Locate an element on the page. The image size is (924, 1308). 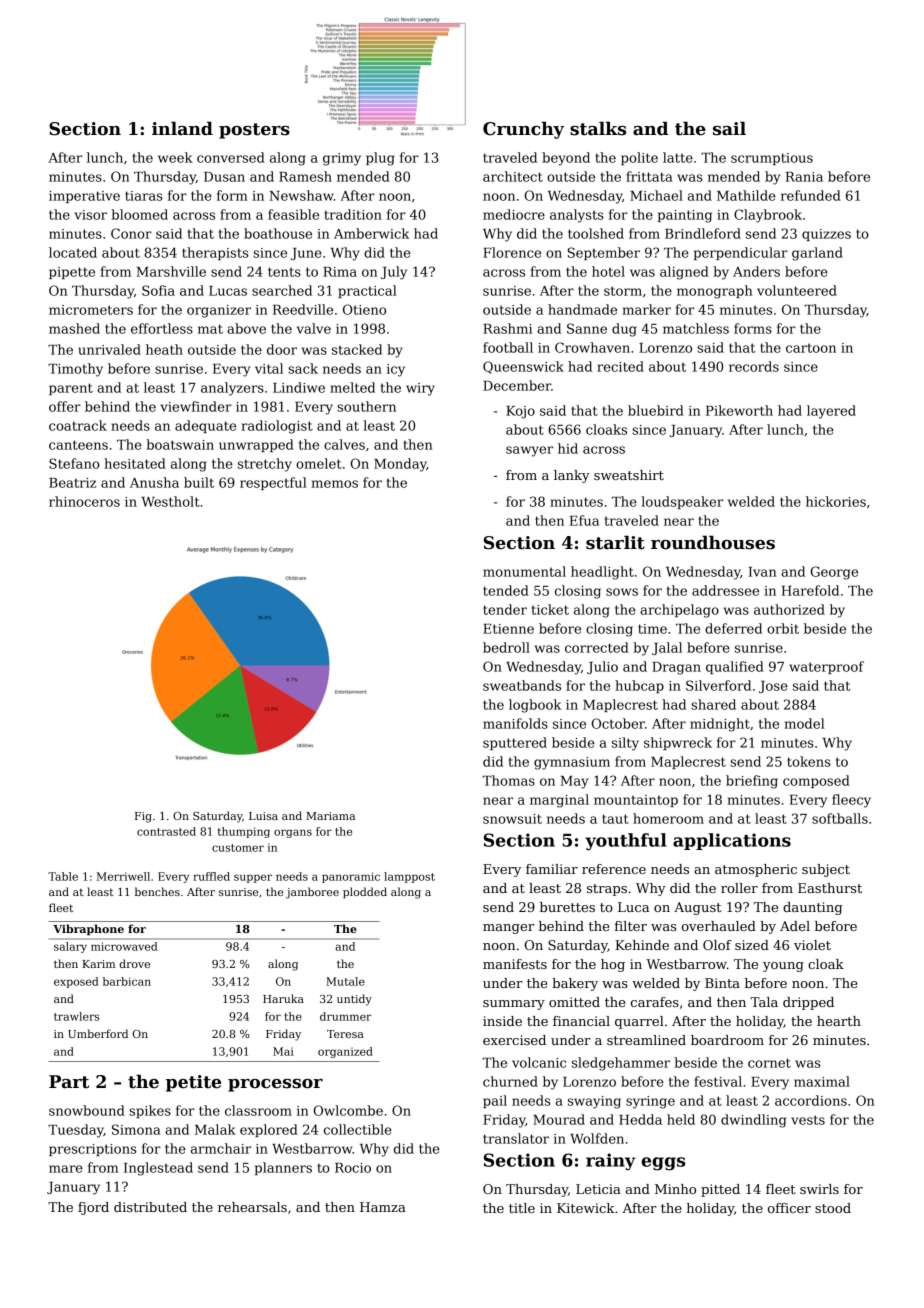
Marshville is located at coordinates (171, 271).
